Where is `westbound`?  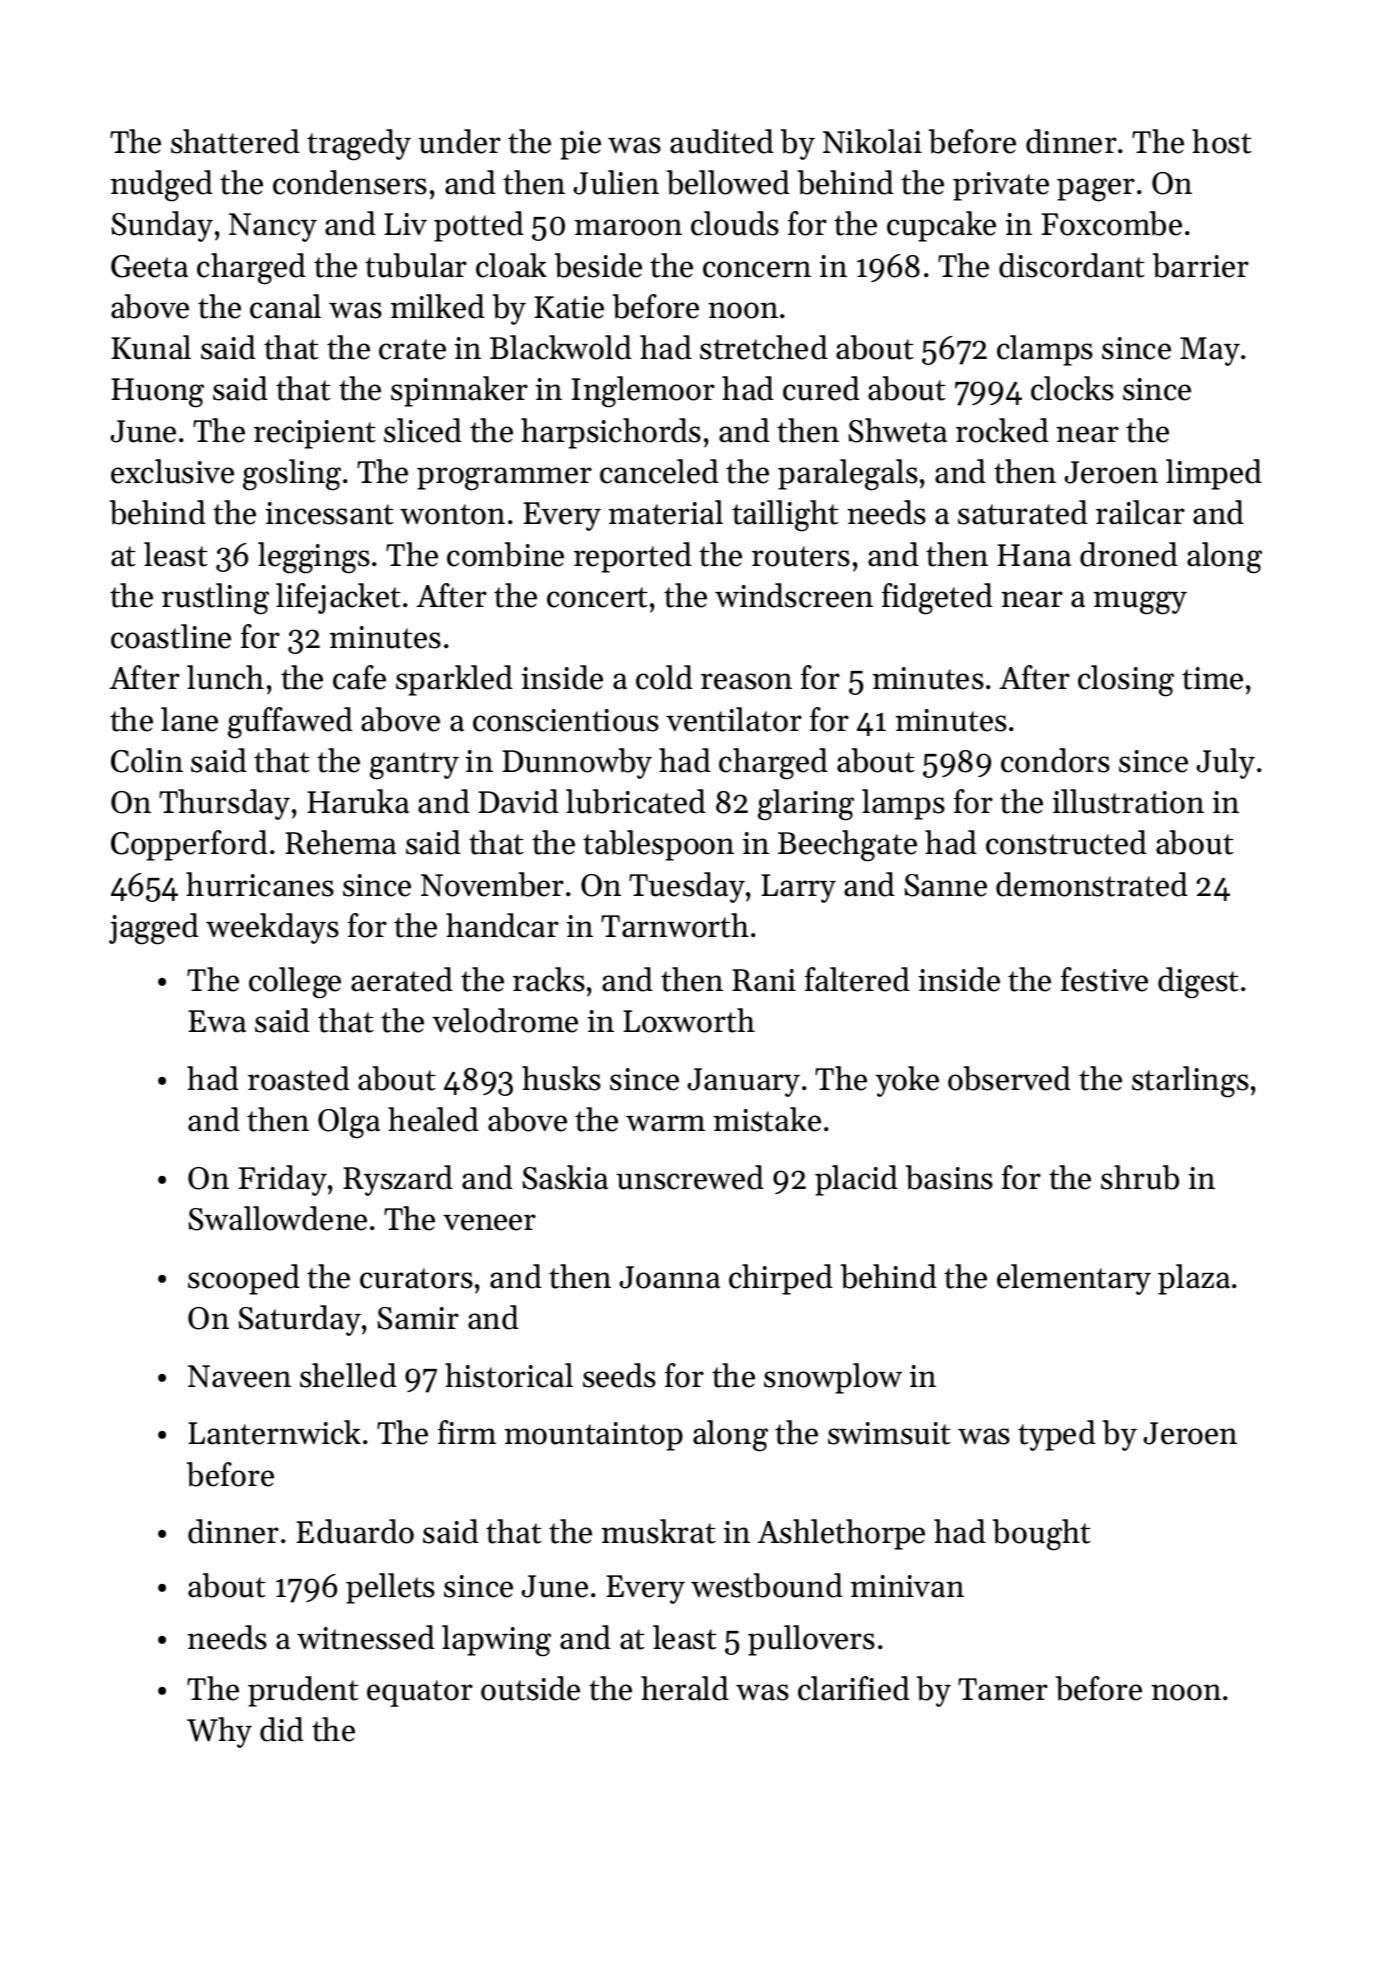 westbound is located at coordinates (767, 1585).
